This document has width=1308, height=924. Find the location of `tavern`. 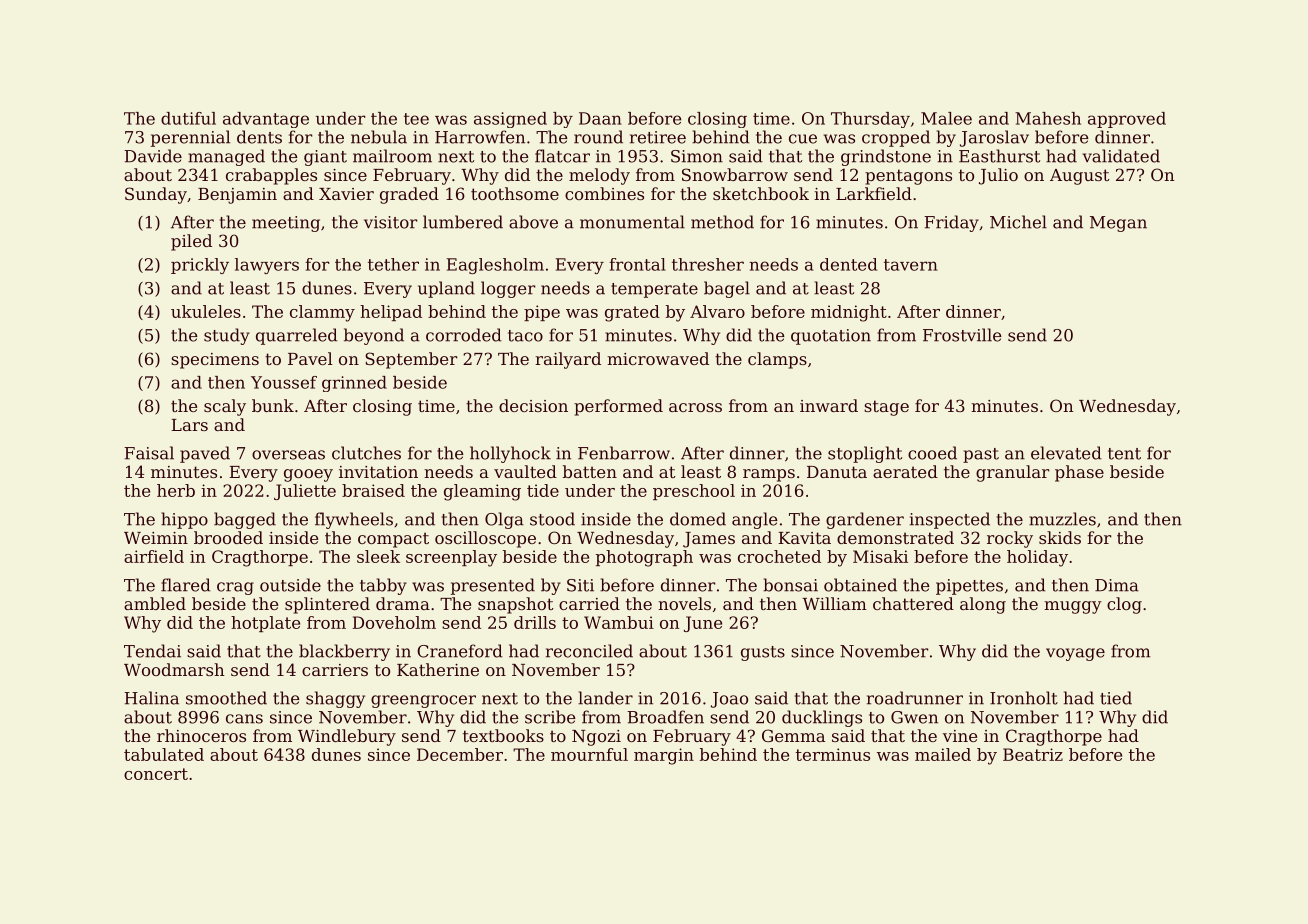

tavern is located at coordinates (911, 265).
